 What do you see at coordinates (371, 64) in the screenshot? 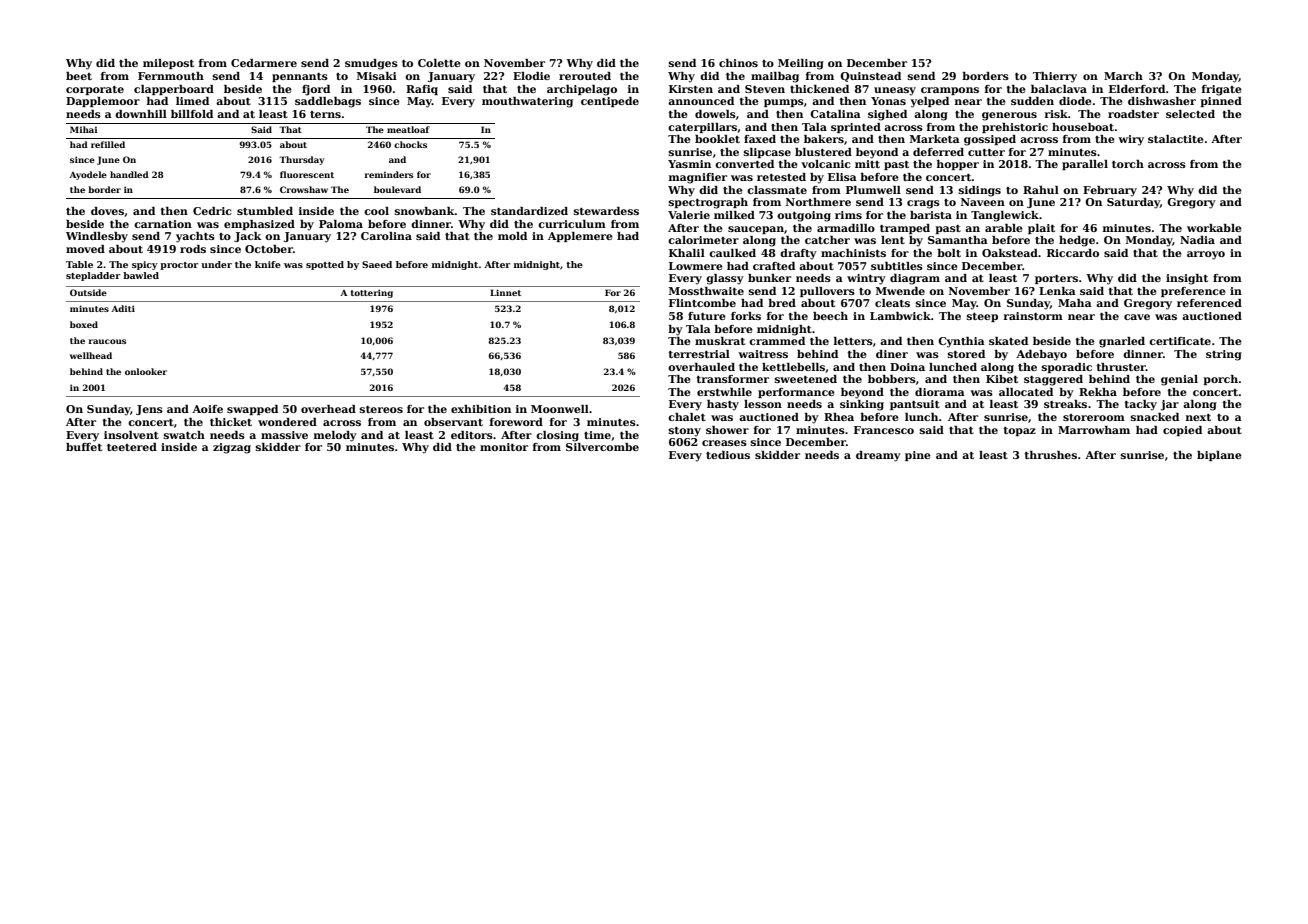
I see `smudges` at bounding box center [371, 64].
